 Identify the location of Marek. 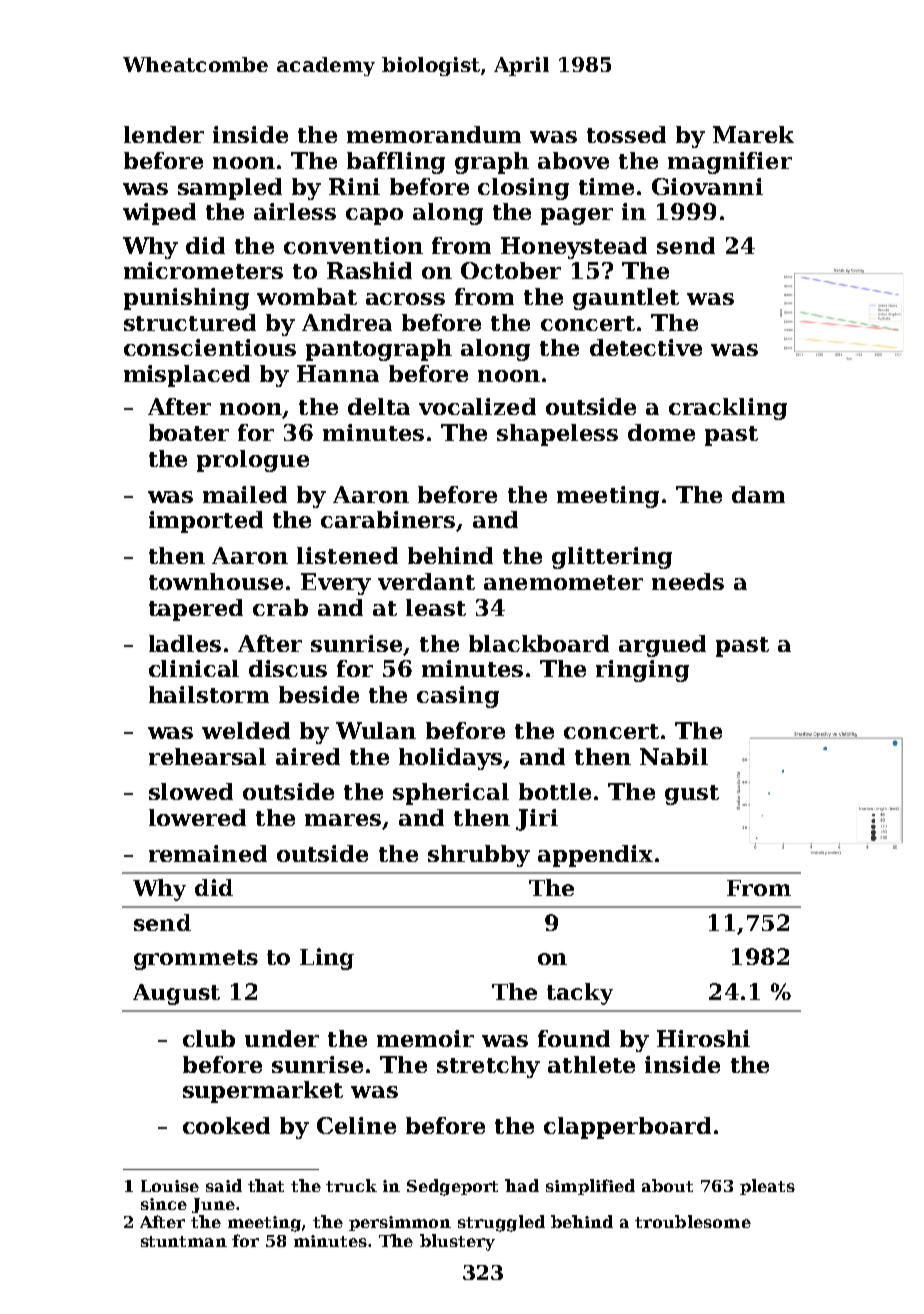
(753, 134).
